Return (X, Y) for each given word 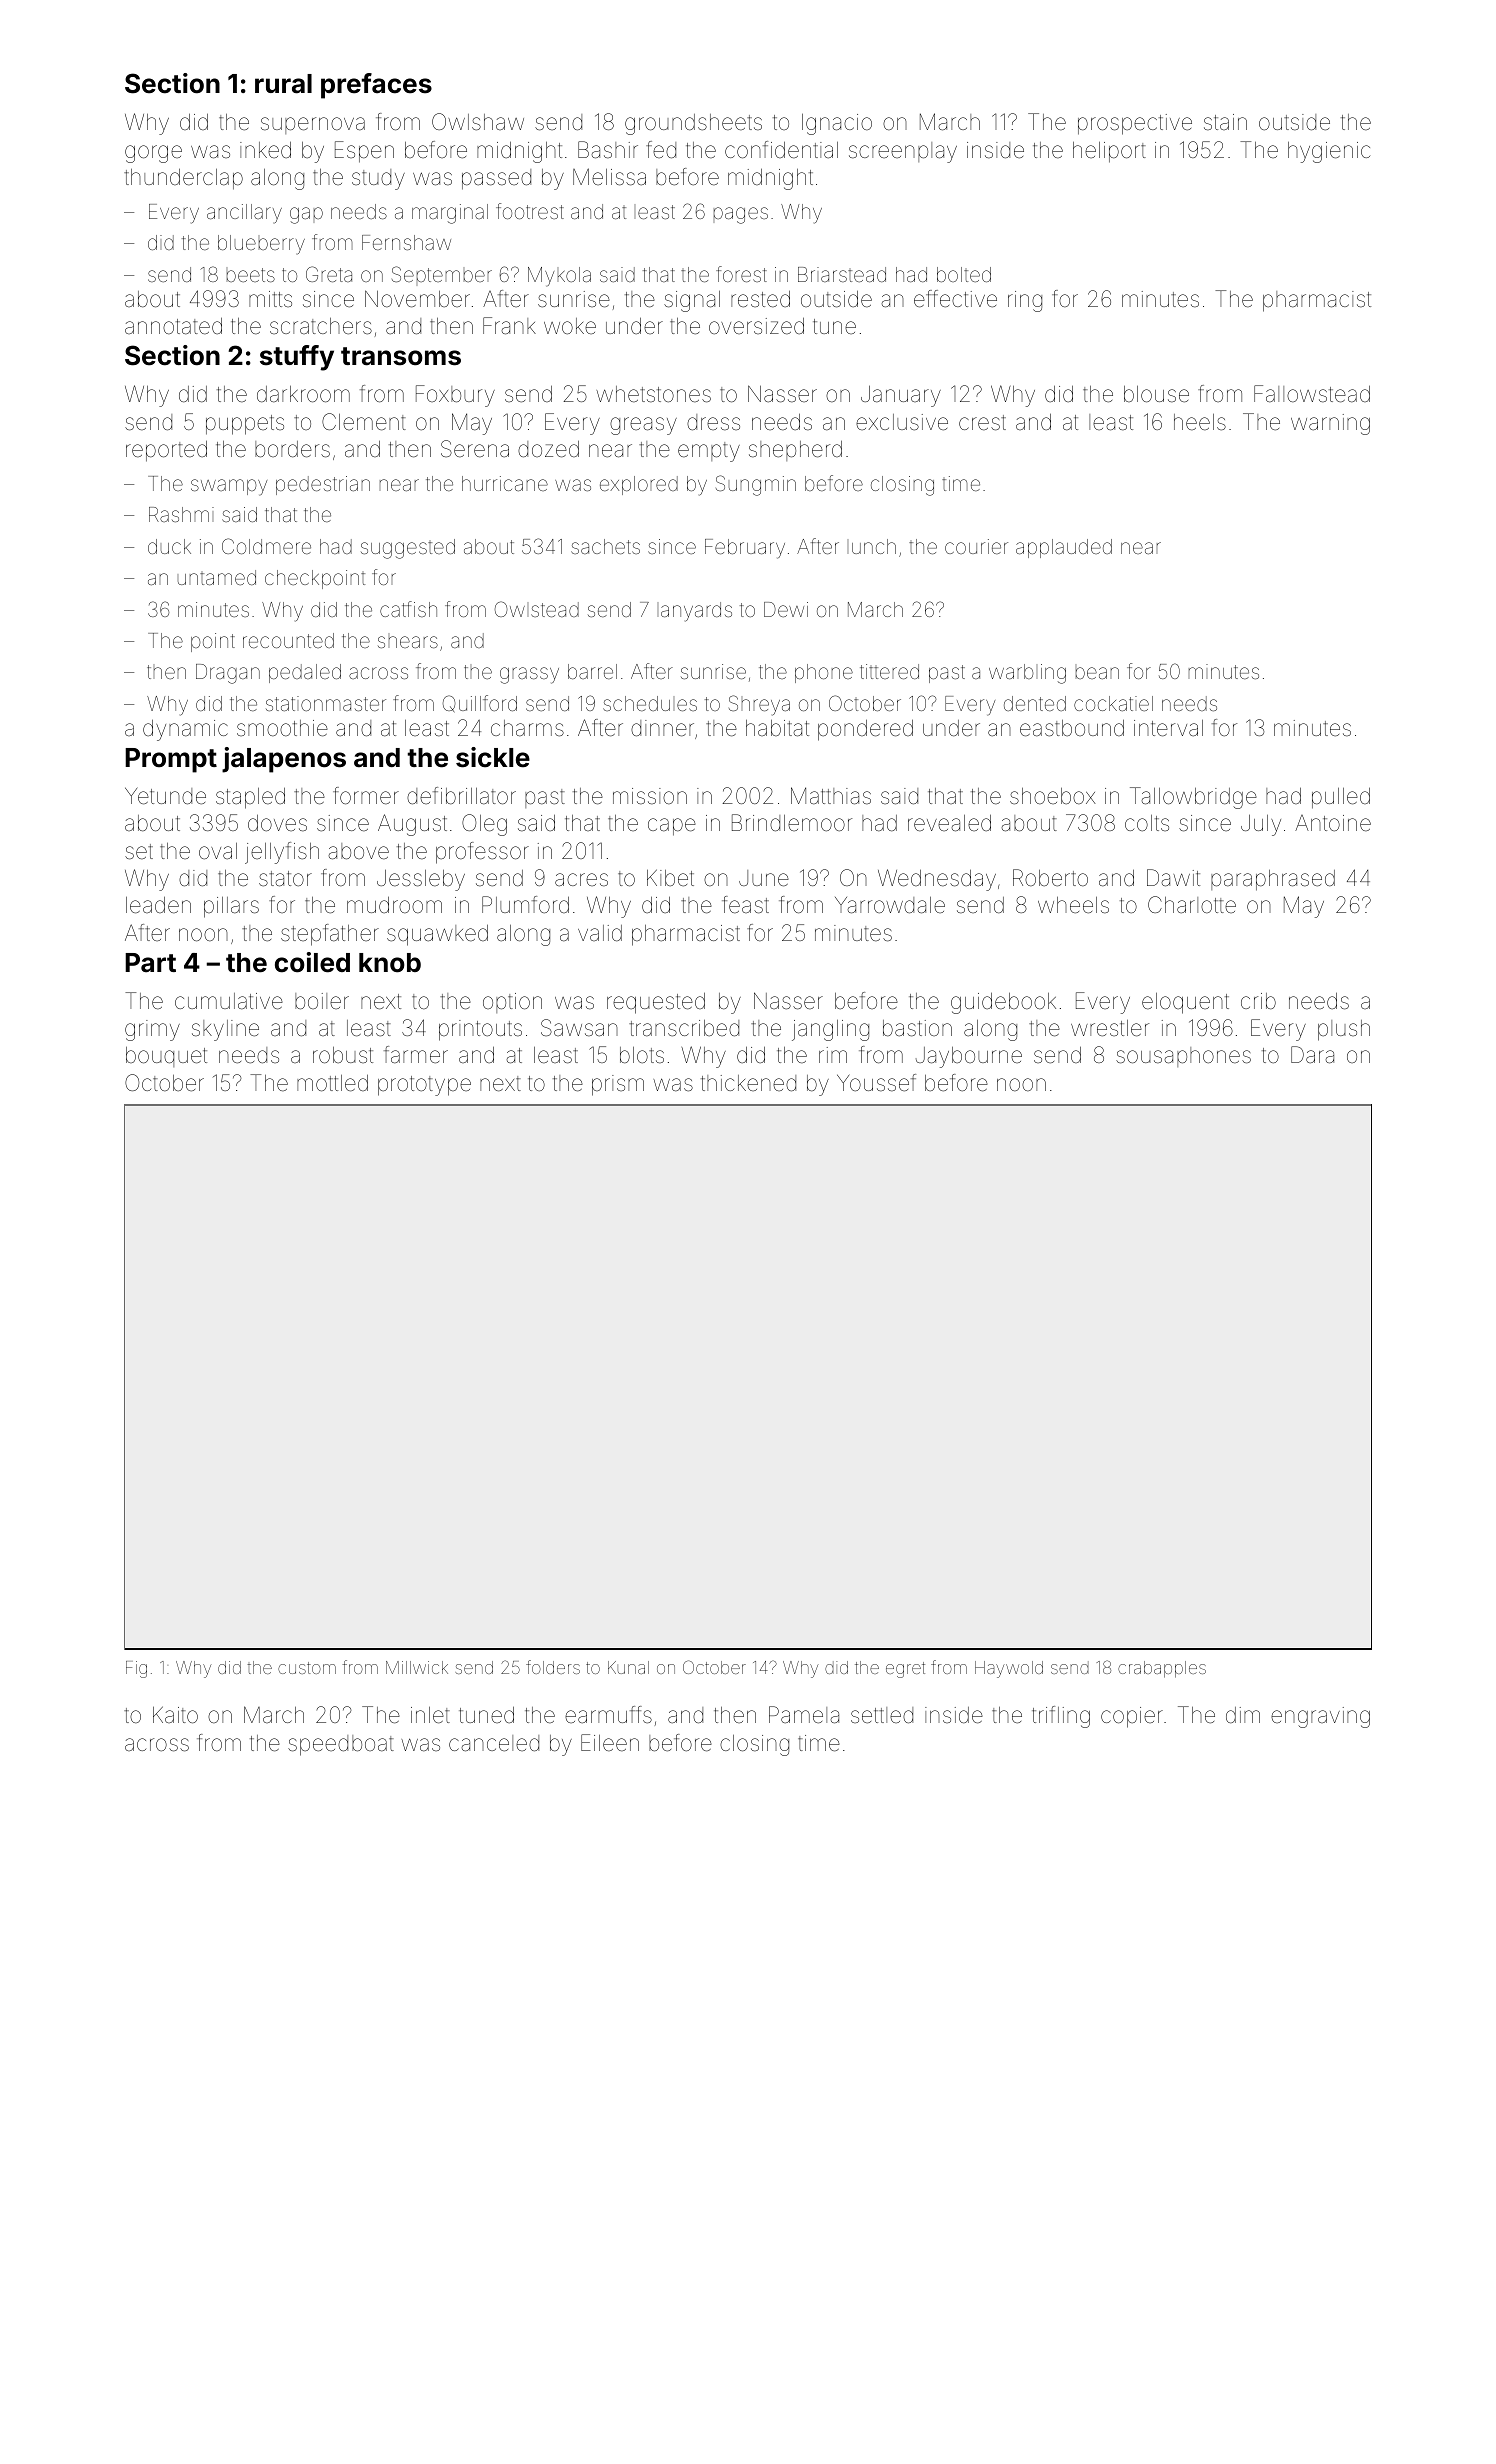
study (378, 179)
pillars (231, 907)
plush (1344, 1030)
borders (292, 449)
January (901, 396)
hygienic (1329, 152)
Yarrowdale (890, 905)
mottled (332, 1083)
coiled (312, 962)
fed (661, 150)
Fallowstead (1312, 394)
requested (656, 1003)
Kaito (175, 1715)
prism (618, 1085)
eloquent (1185, 1003)
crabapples (1162, 1669)
